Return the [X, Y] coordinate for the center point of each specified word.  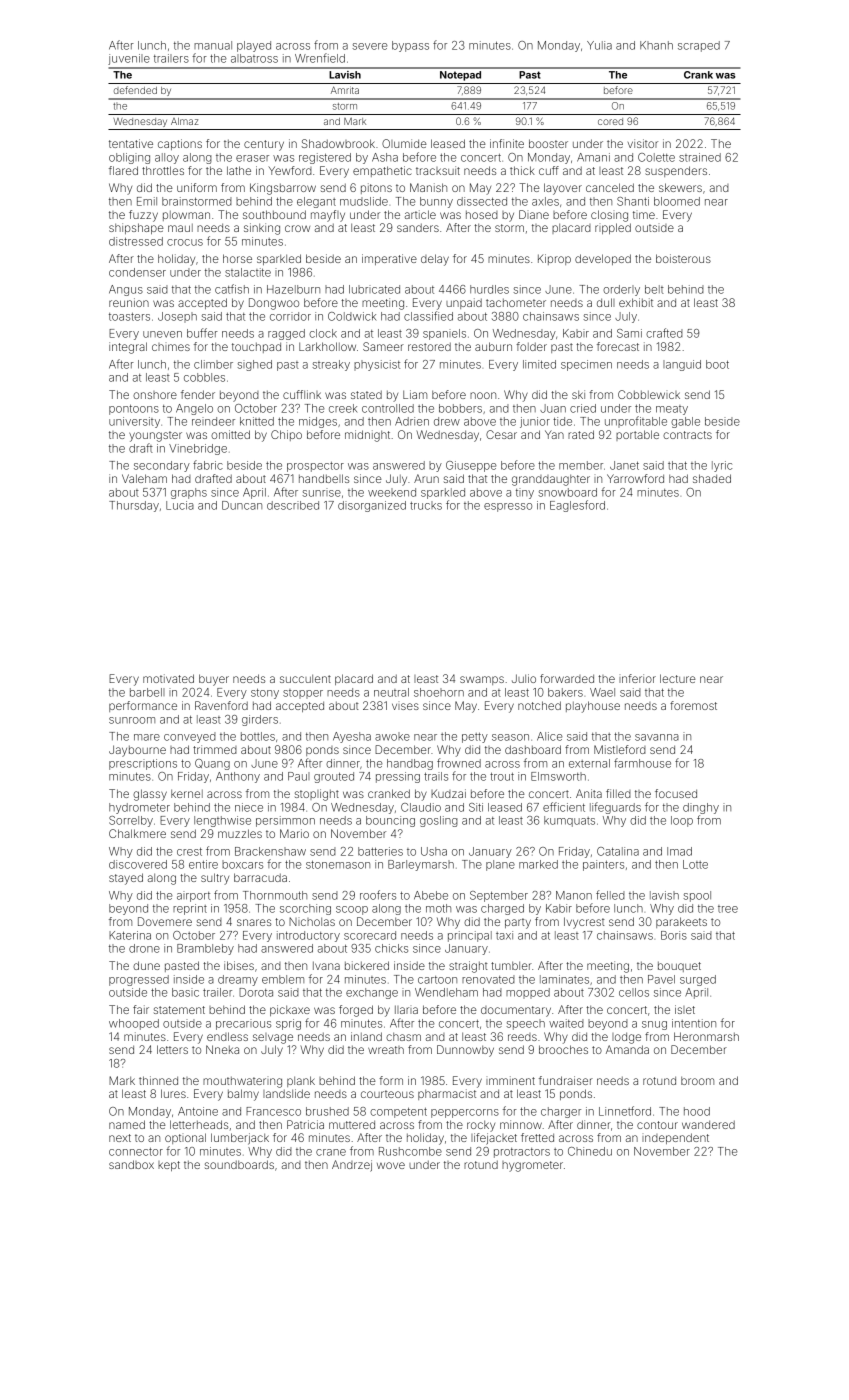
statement [179, 1010]
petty [475, 738]
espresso [508, 507]
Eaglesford [577, 506]
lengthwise [222, 821]
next [120, 1138]
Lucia [180, 505]
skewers [680, 187]
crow [297, 228]
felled [610, 895]
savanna [657, 737]
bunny [436, 202]
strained [700, 157]
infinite [507, 143]
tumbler [511, 965]
